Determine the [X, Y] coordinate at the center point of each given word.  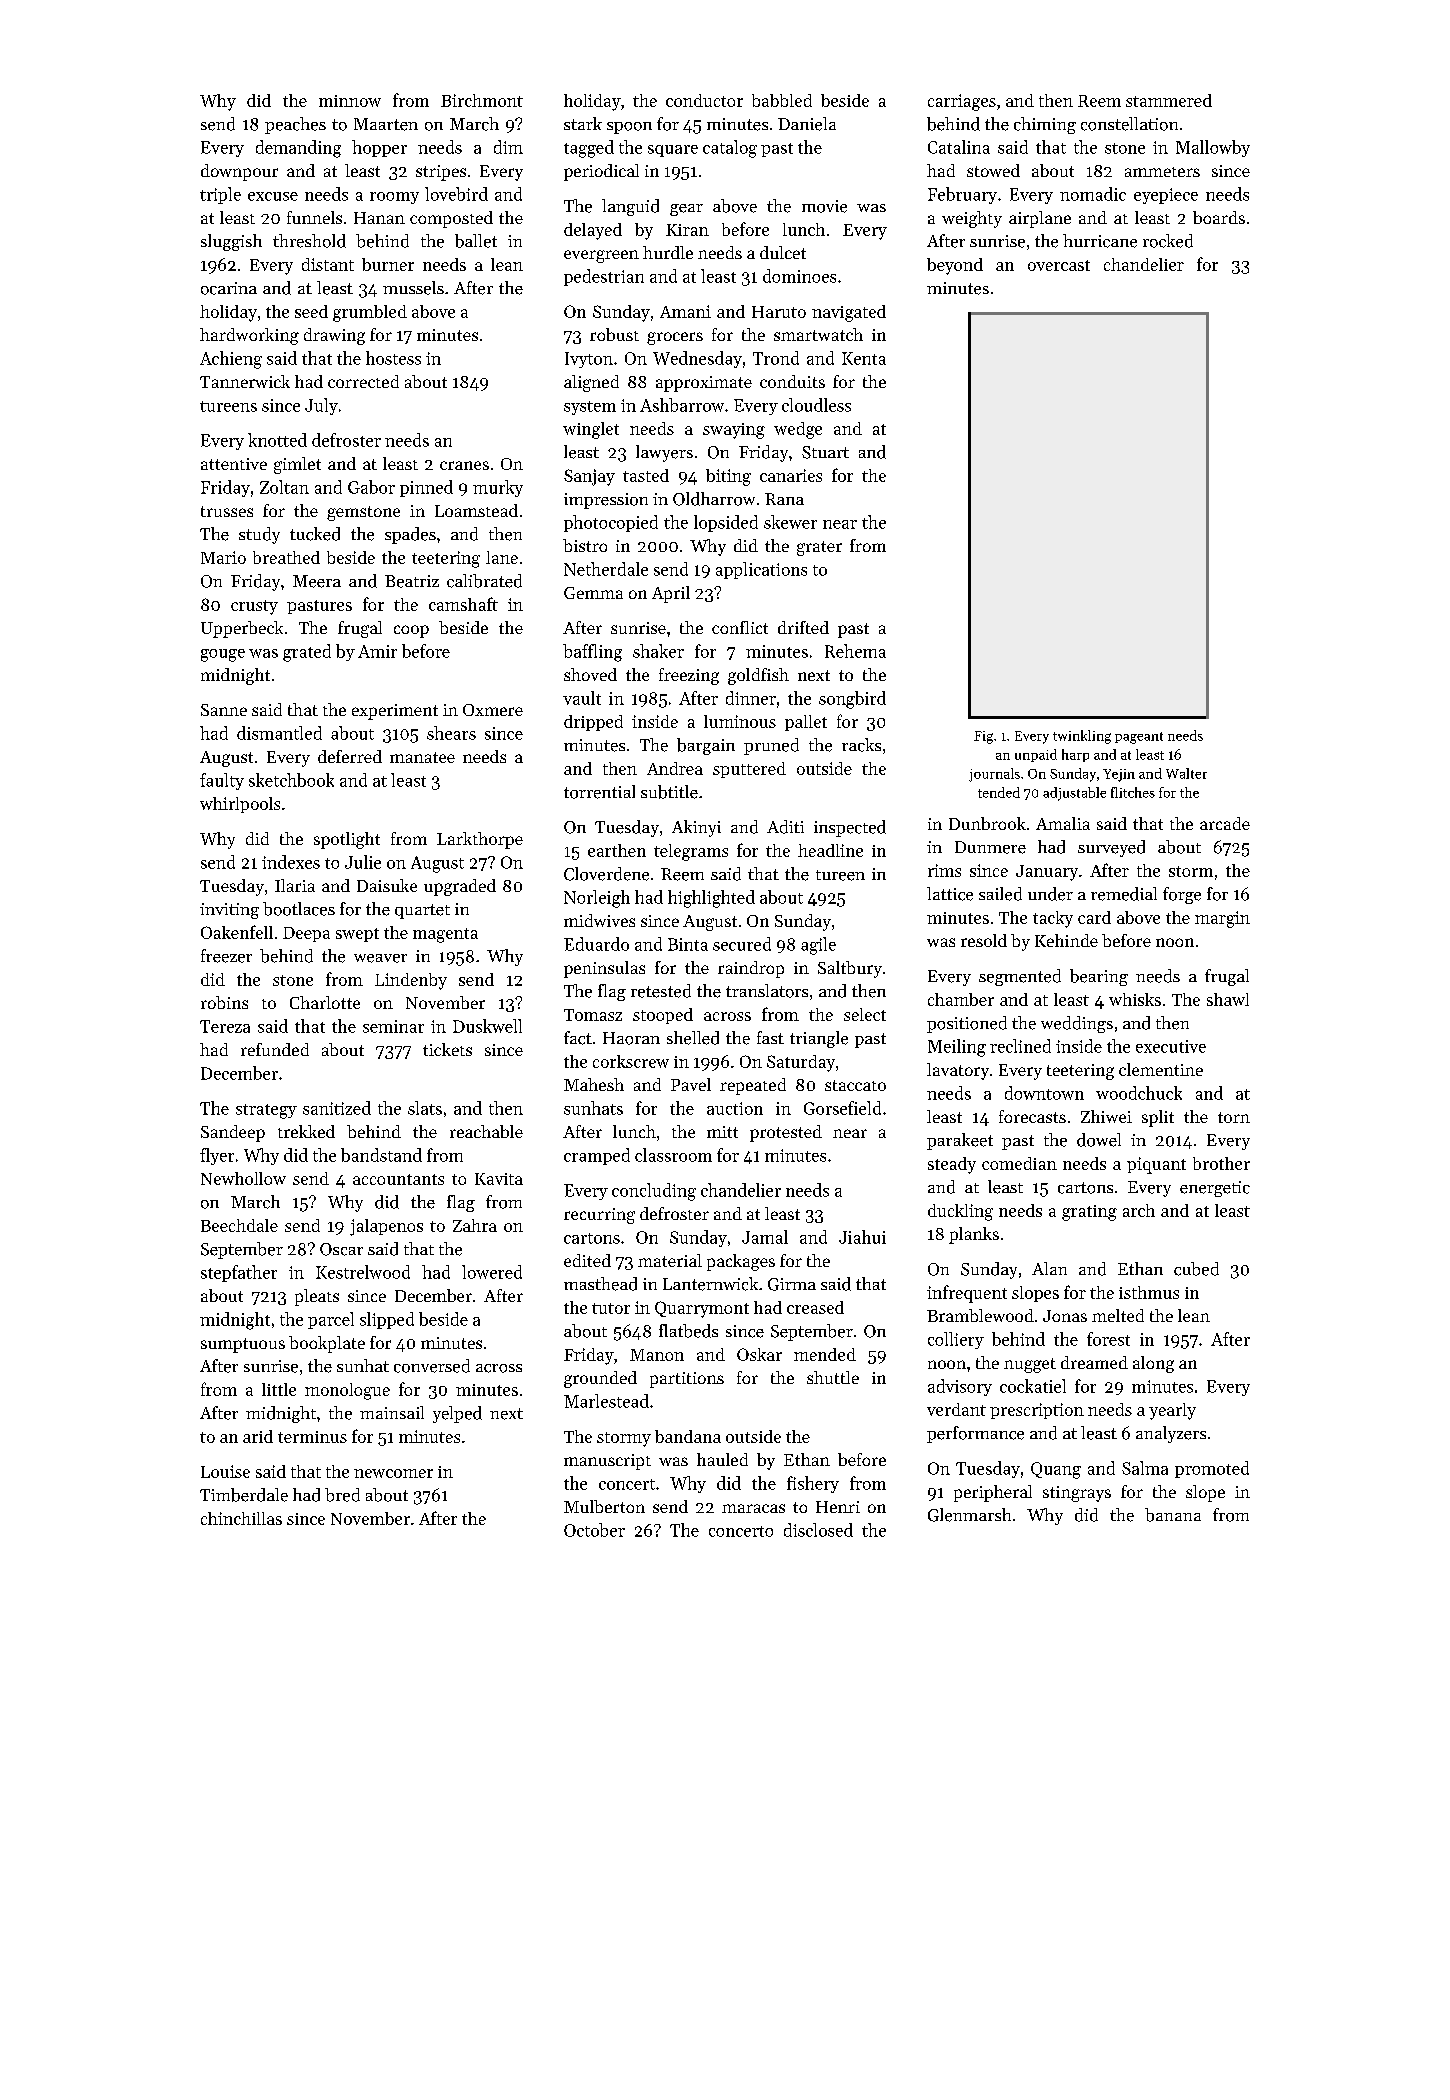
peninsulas [604, 969]
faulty [222, 781]
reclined [1020, 1046]
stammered [1169, 100]
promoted [1212, 1469]
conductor [704, 100]
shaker [658, 651]
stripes [441, 173]
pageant [1139, 738]
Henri [838, 1507]
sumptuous [243, 1345]
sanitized [337, 1108]
